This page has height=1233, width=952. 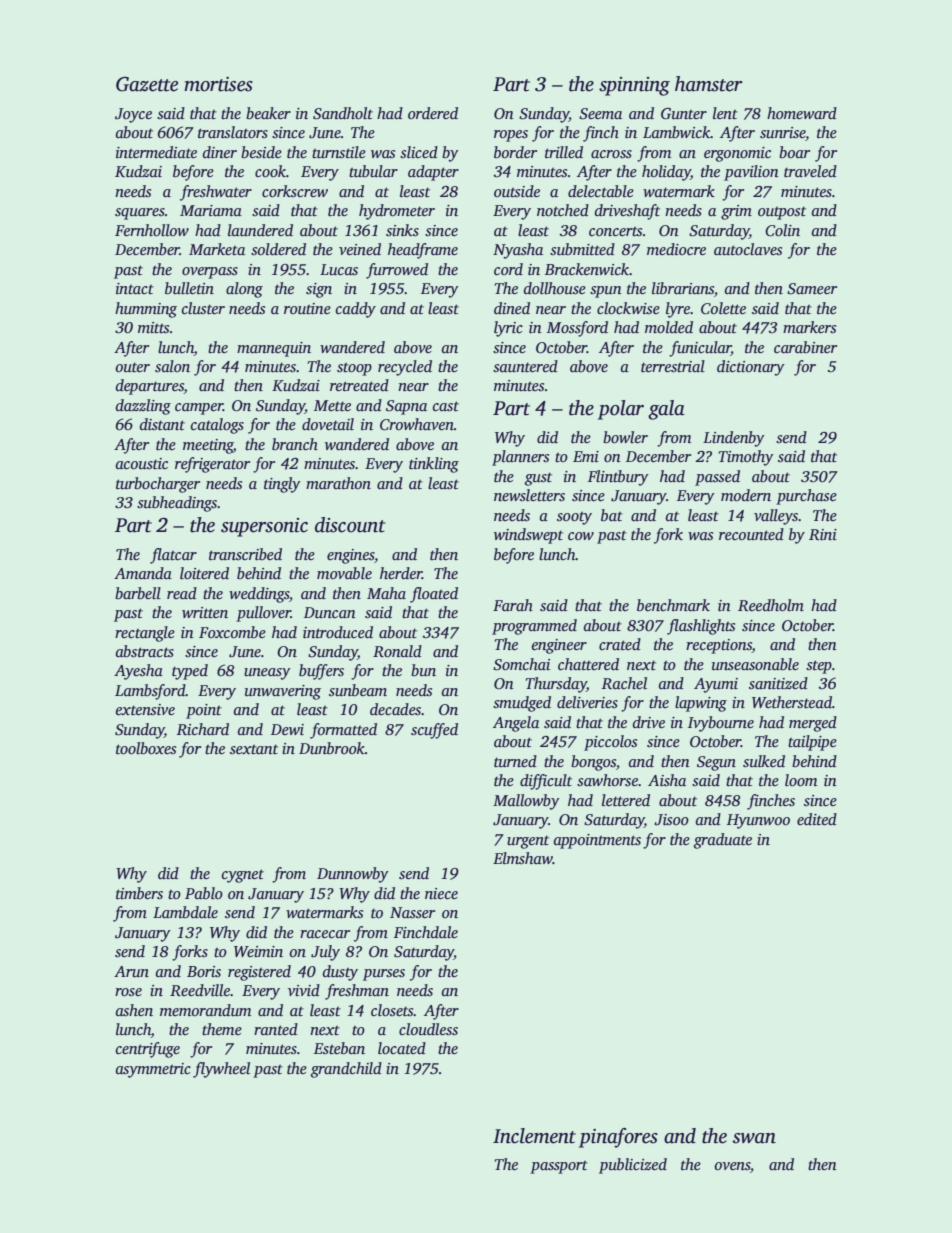 I want to click on Jisoo, so click(x=671, y=820).
